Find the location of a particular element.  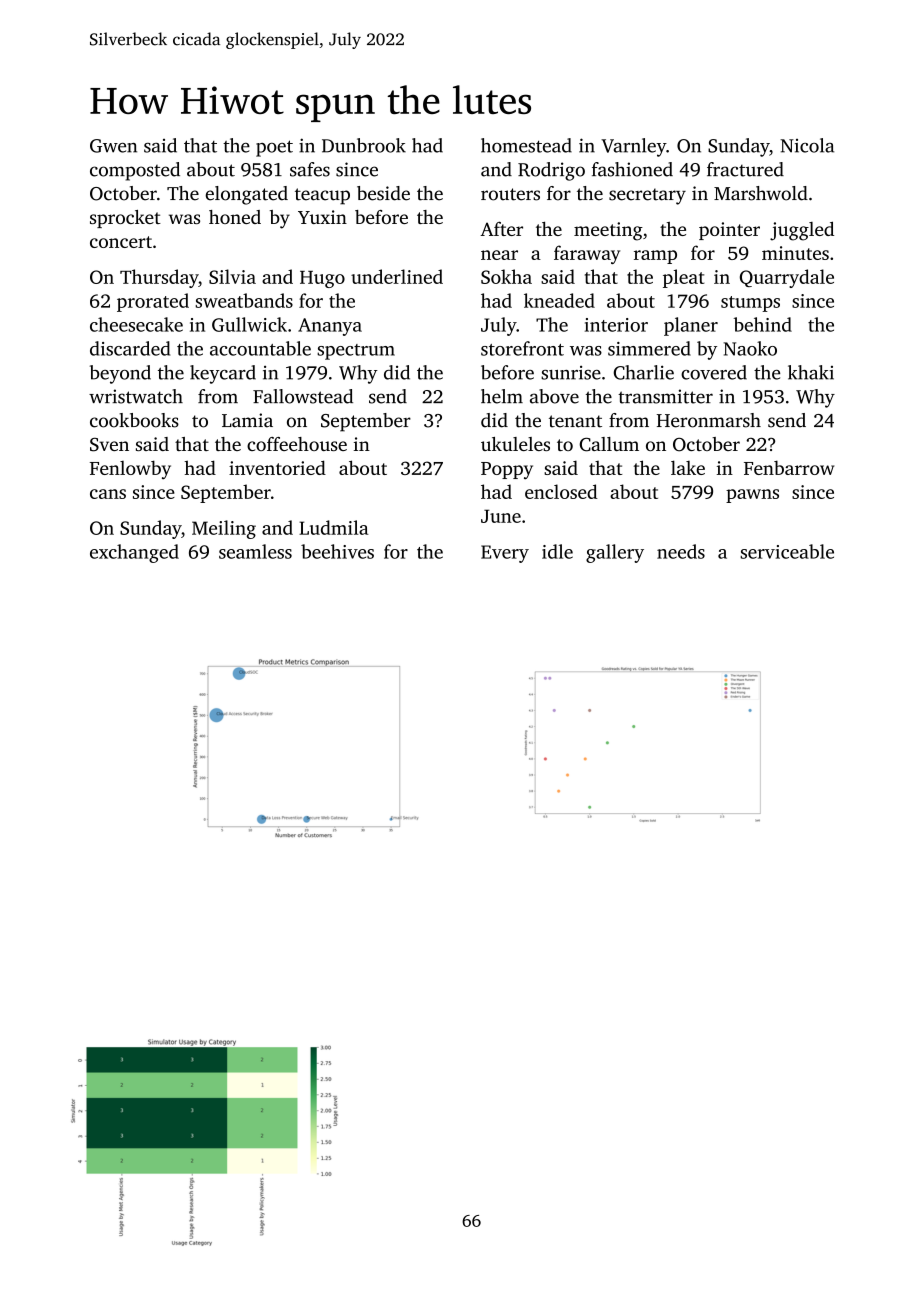

underlined is located at coordinates (397, 276).
